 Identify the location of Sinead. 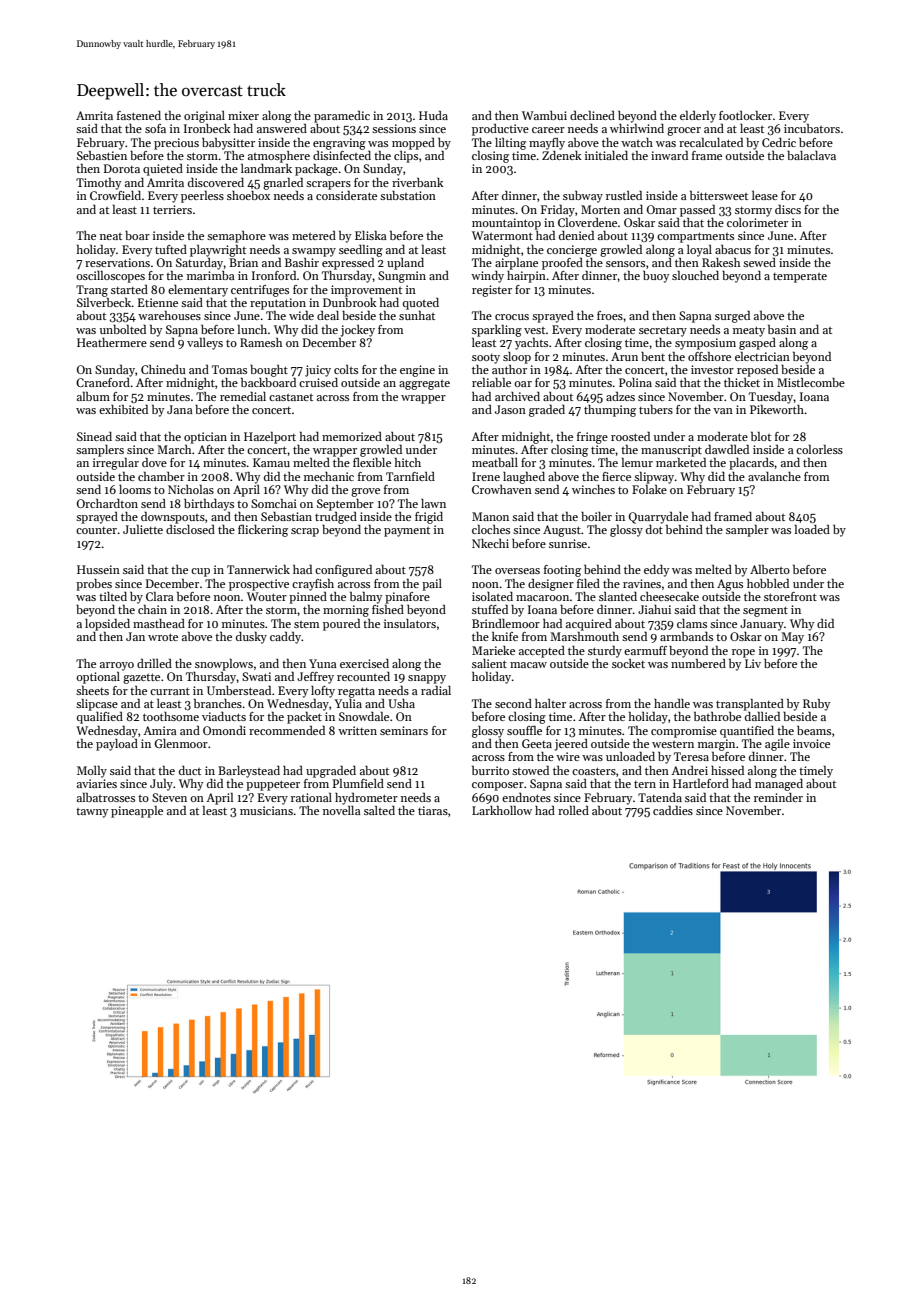
(94, 436).
